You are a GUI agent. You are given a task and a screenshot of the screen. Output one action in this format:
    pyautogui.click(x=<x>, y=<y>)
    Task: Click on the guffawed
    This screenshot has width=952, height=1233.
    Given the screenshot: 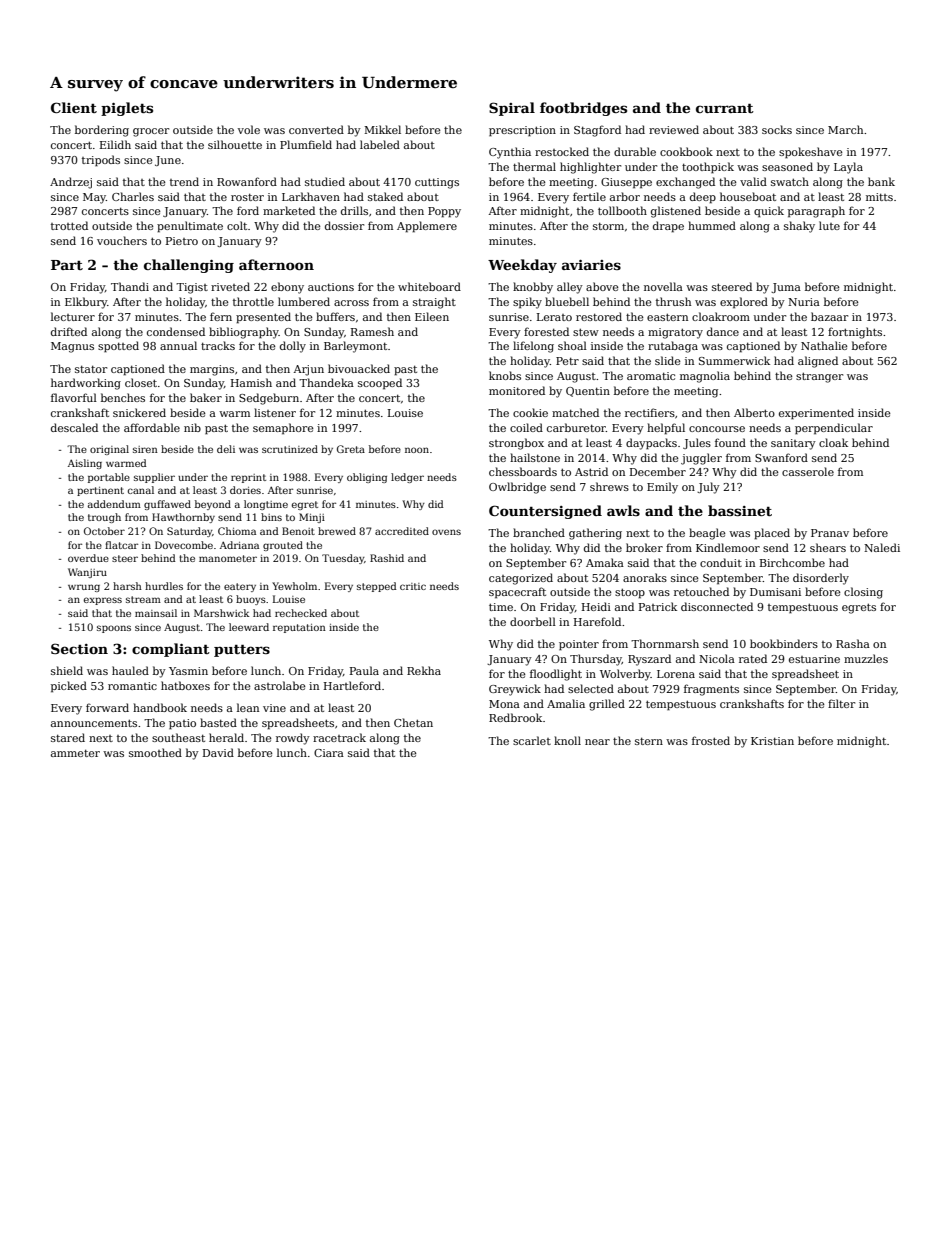 What is the action you would take?
    pyautogui.click(x=167, y=505)
